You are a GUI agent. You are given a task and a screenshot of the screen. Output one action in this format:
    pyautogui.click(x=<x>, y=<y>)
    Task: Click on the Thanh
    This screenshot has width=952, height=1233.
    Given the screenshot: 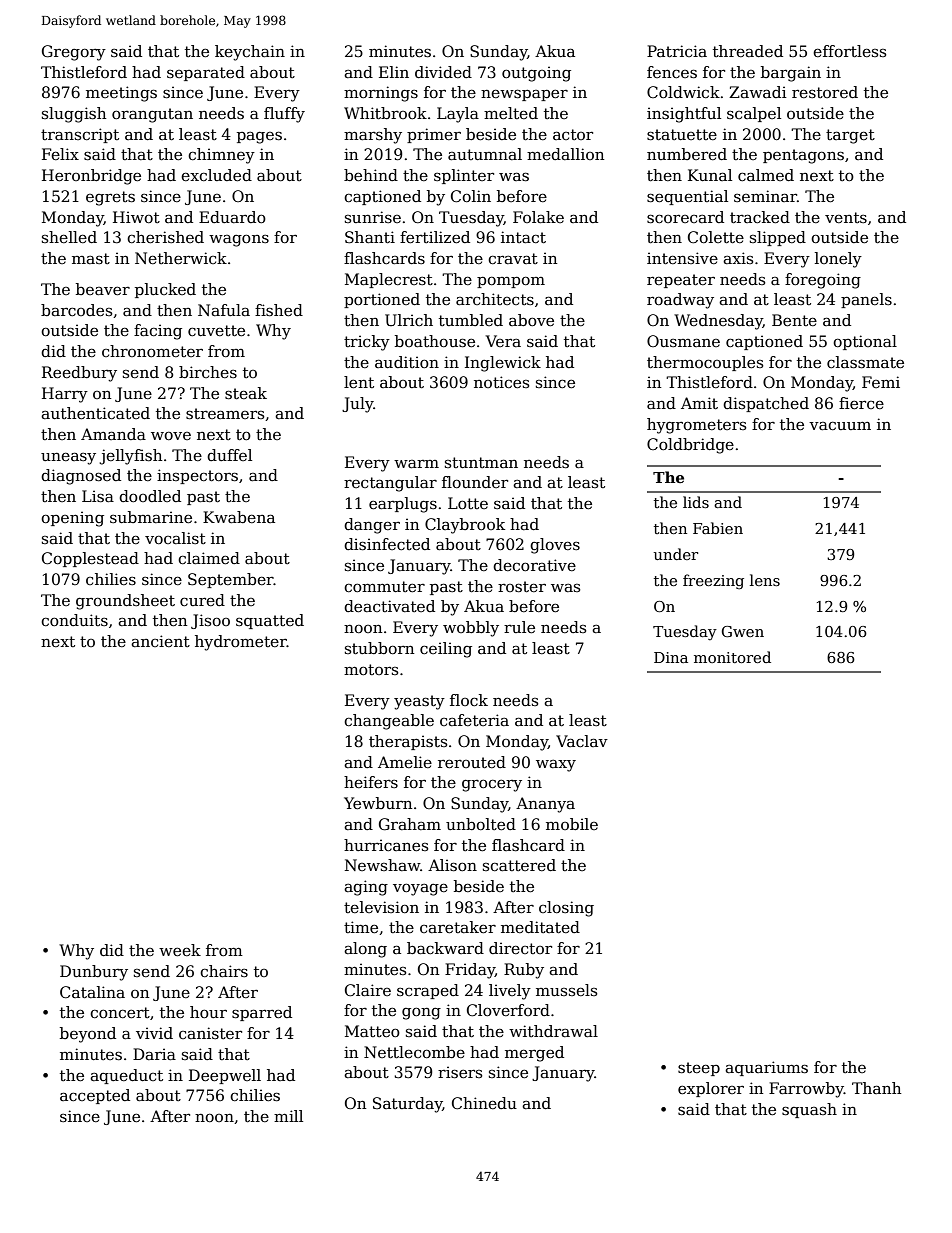 What is the action you would take?
    pyautogui.click(x=876, y=1088)
